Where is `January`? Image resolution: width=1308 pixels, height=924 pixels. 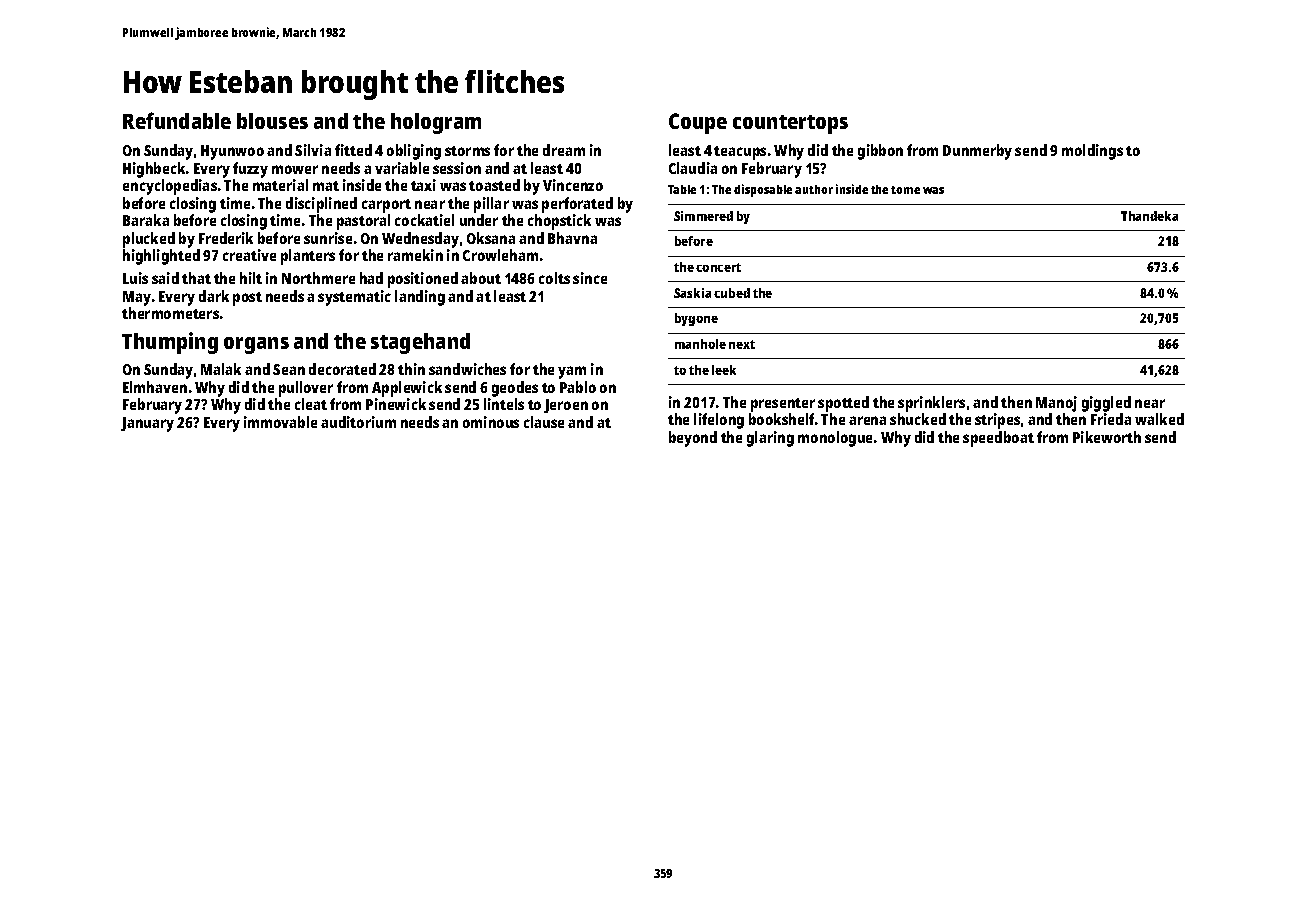
January is located at coordinates (147, 424).
